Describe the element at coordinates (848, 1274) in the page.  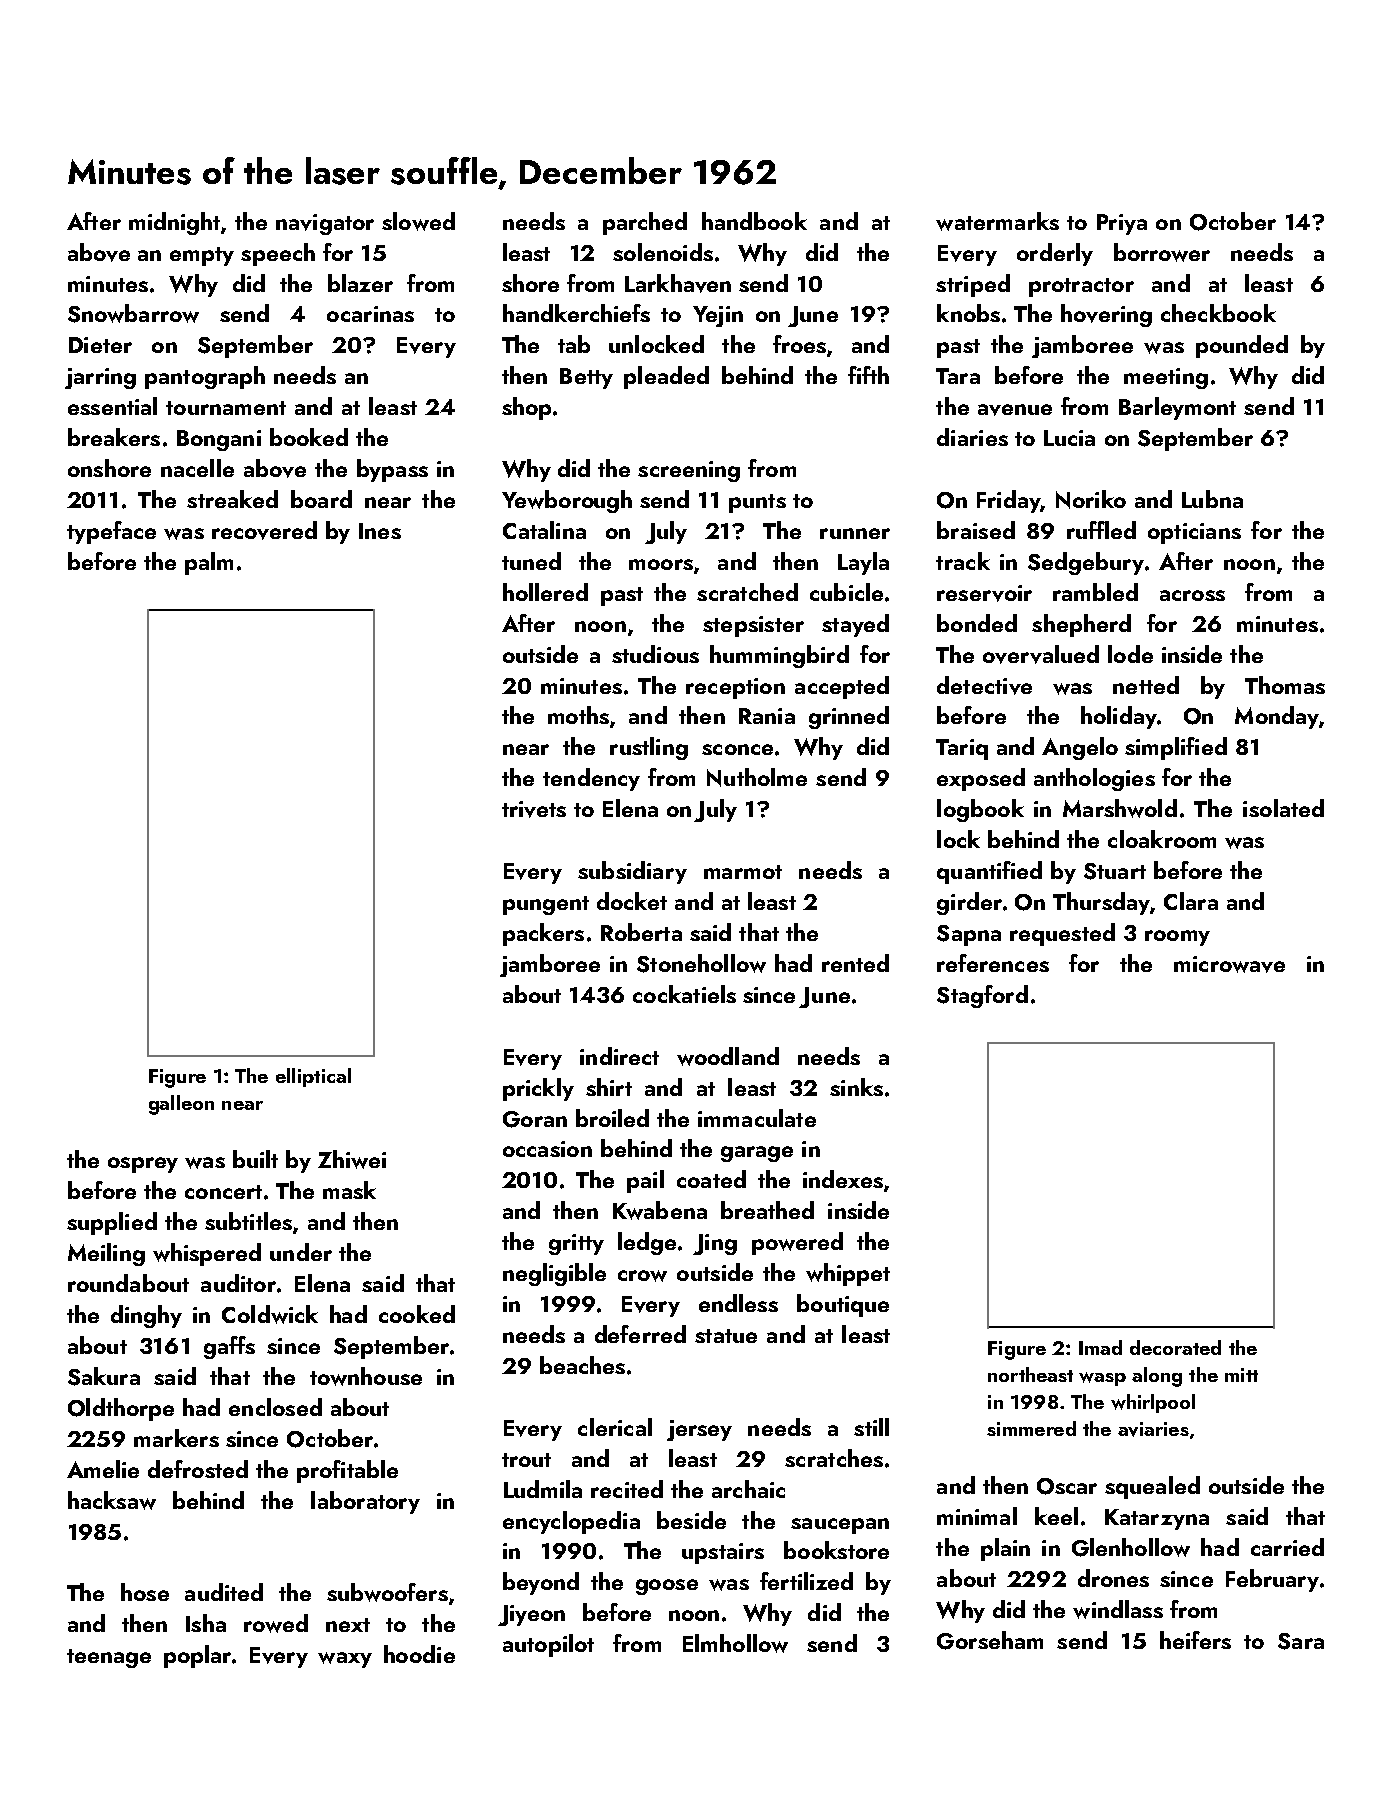
I see `whippet` at that location.
